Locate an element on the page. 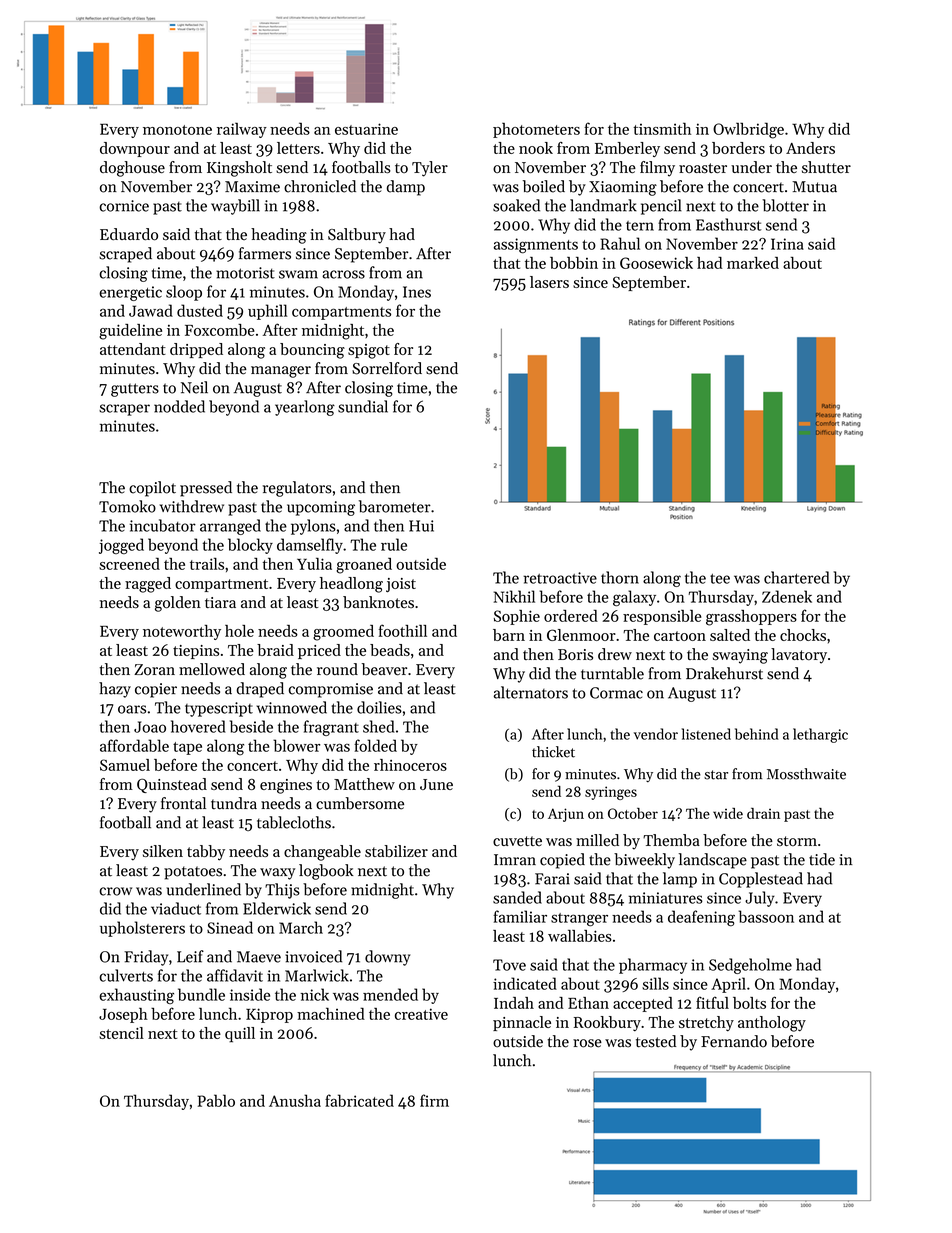 The width and height of the page is (952, 1233). tide is located at coordinates (822, 859).
